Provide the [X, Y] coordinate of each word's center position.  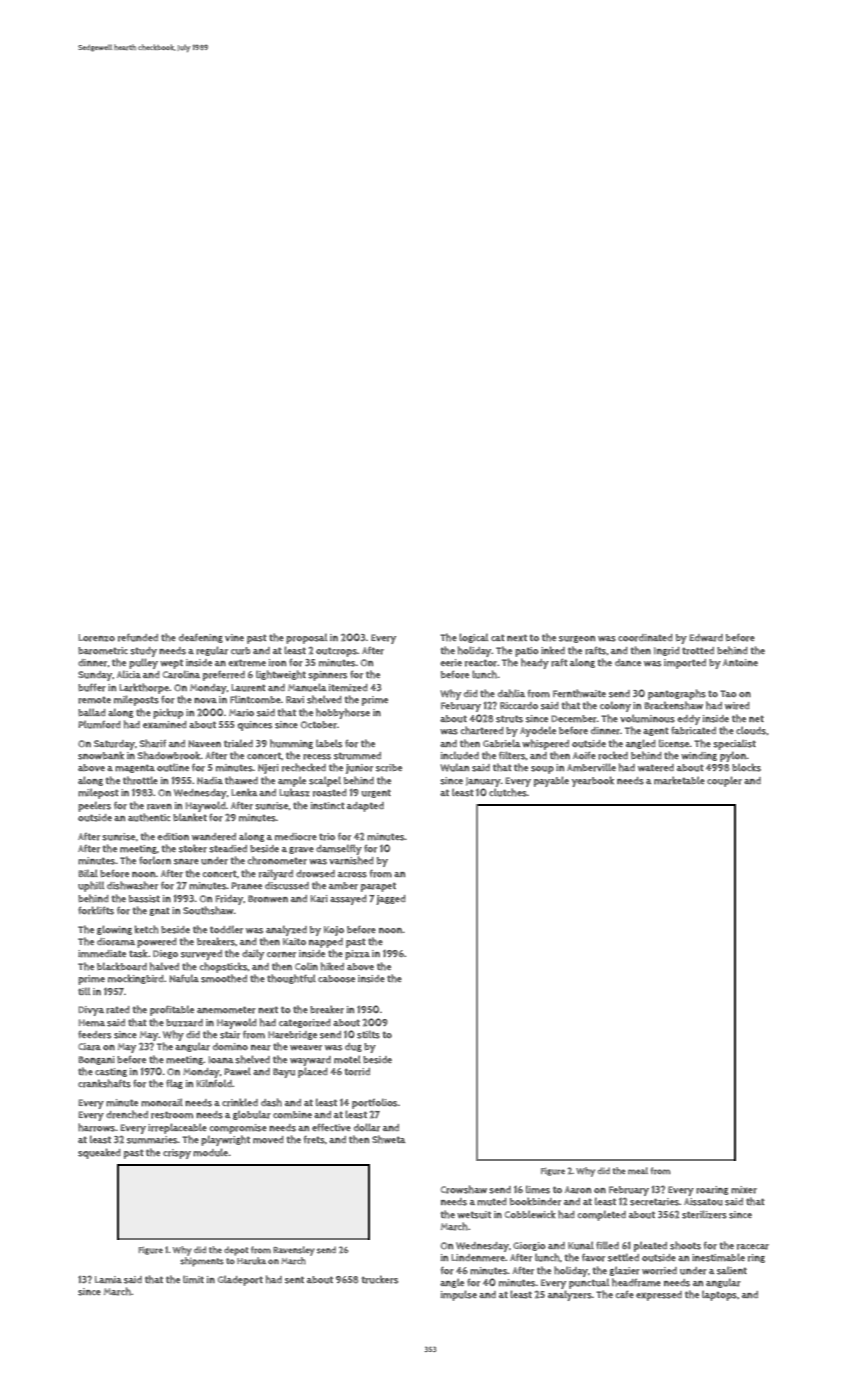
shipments [202, 1262]
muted [492, 1202]
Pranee [246, 886]
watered [656, 768]
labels [329, 743]
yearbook [593, 781]
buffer [92, 687]
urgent [376, 794]
